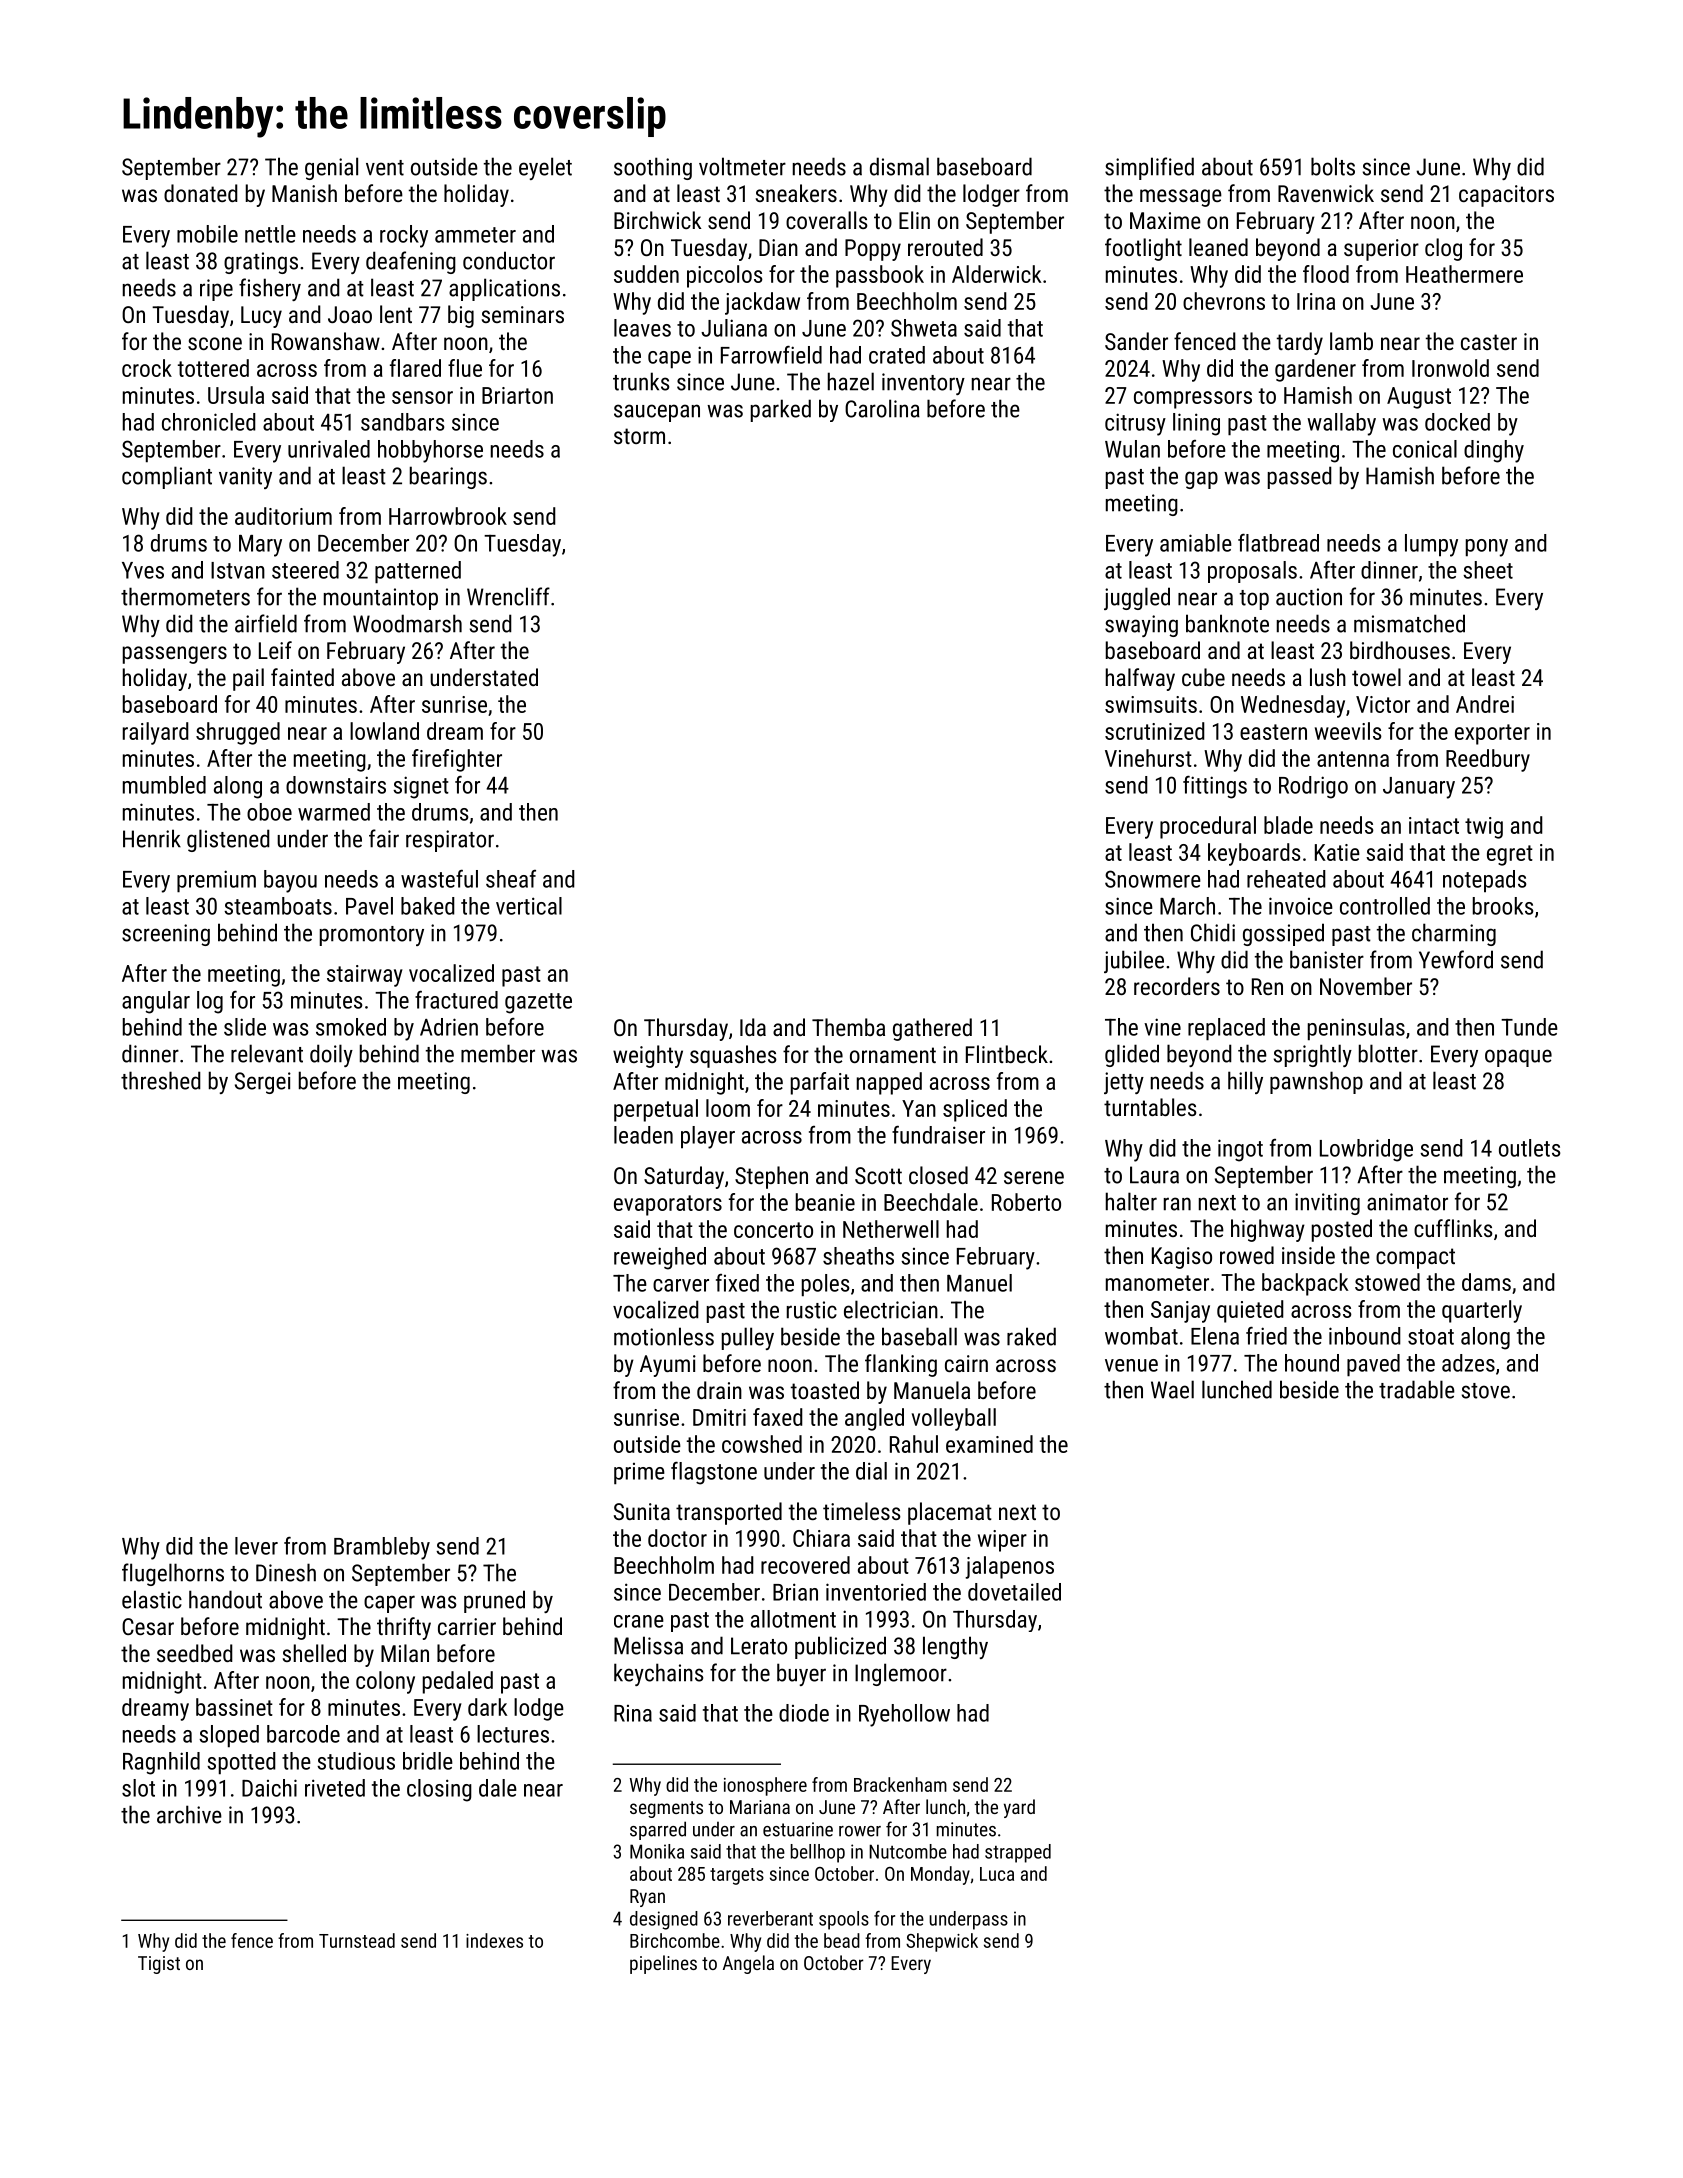  I want to click on targets, so click(737, 1876).
